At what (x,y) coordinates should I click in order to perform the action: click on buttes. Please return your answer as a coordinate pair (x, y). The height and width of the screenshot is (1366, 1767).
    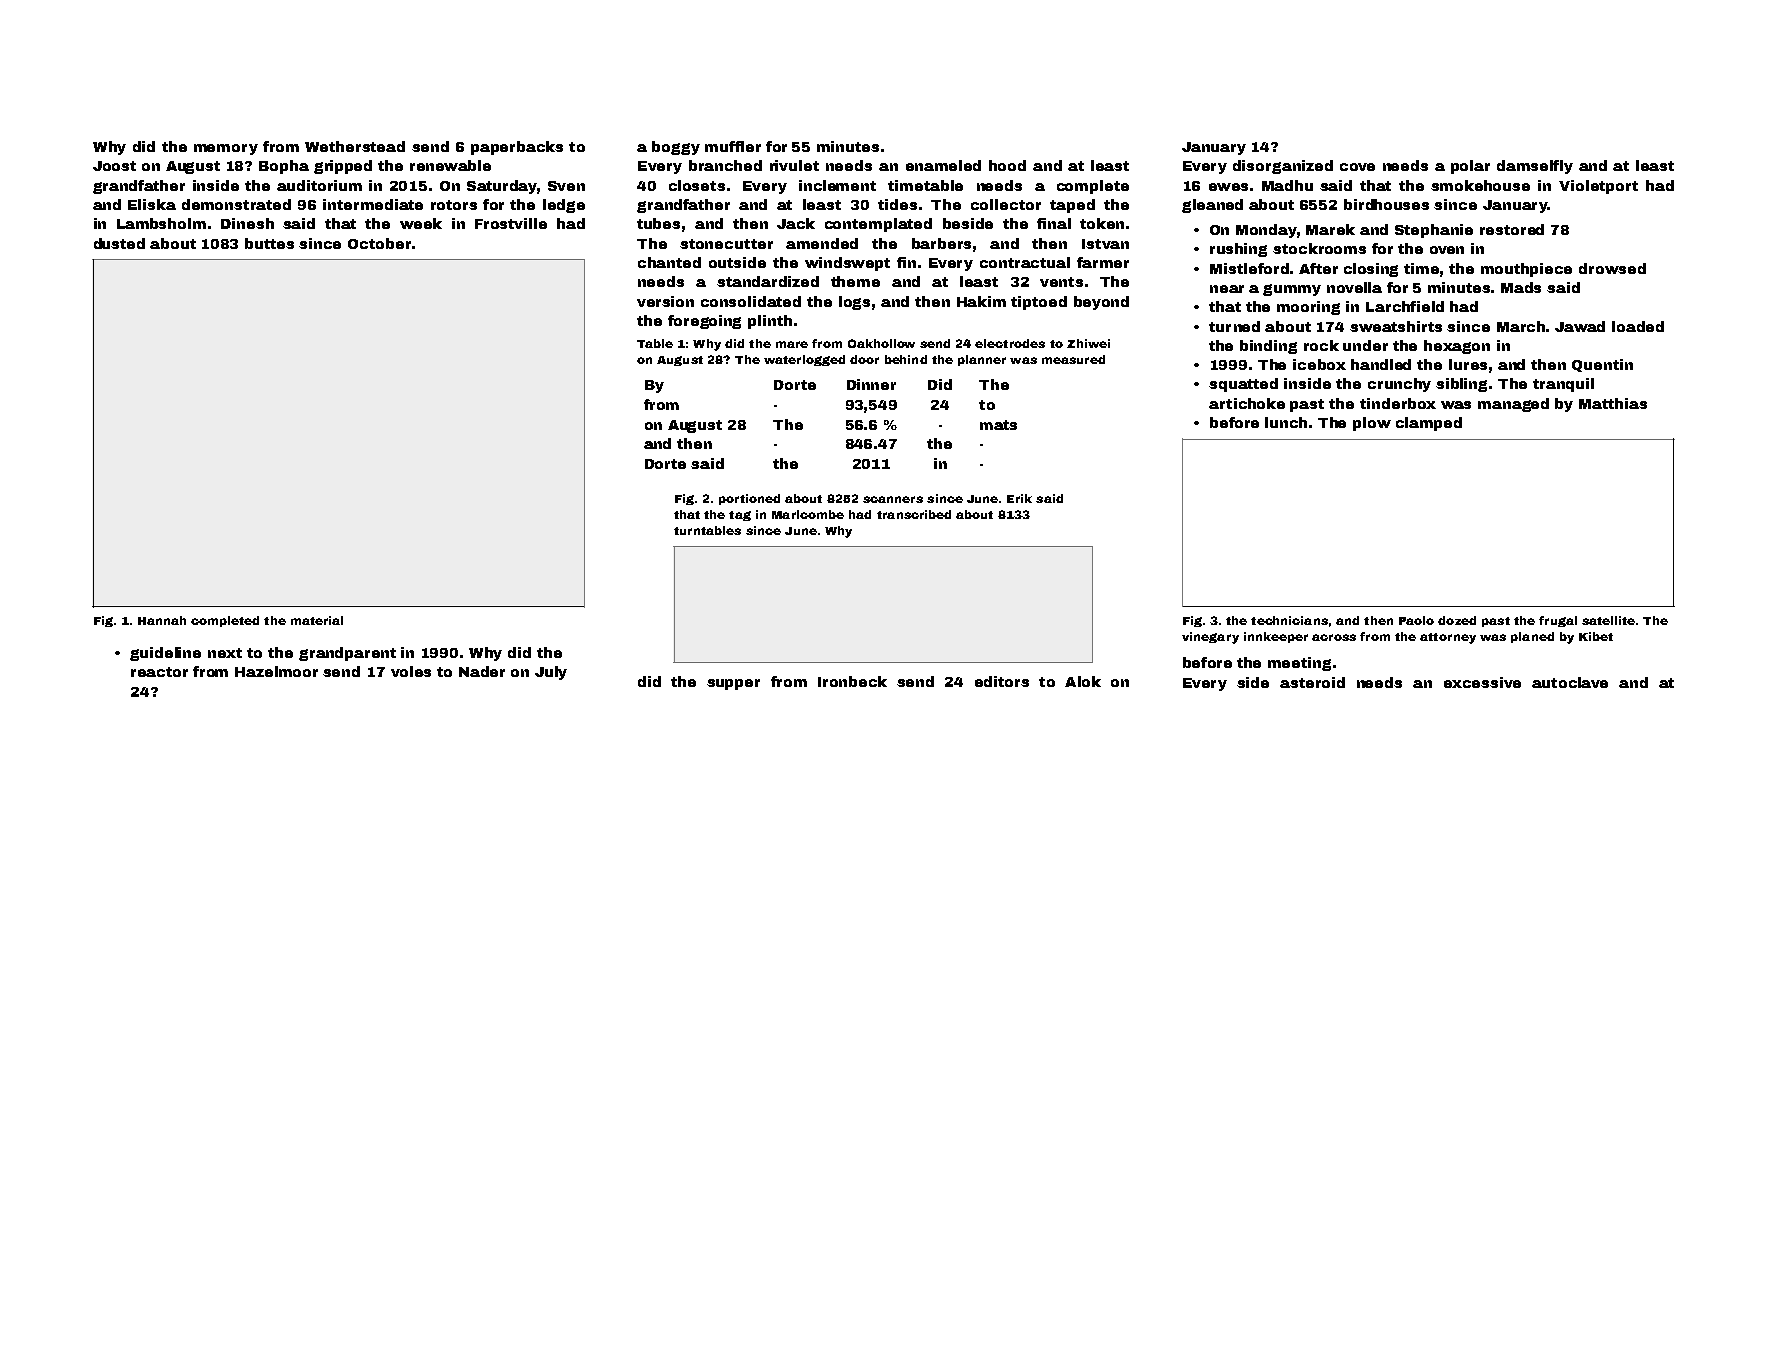
    Looking at the image, I should click on (269, 243).
